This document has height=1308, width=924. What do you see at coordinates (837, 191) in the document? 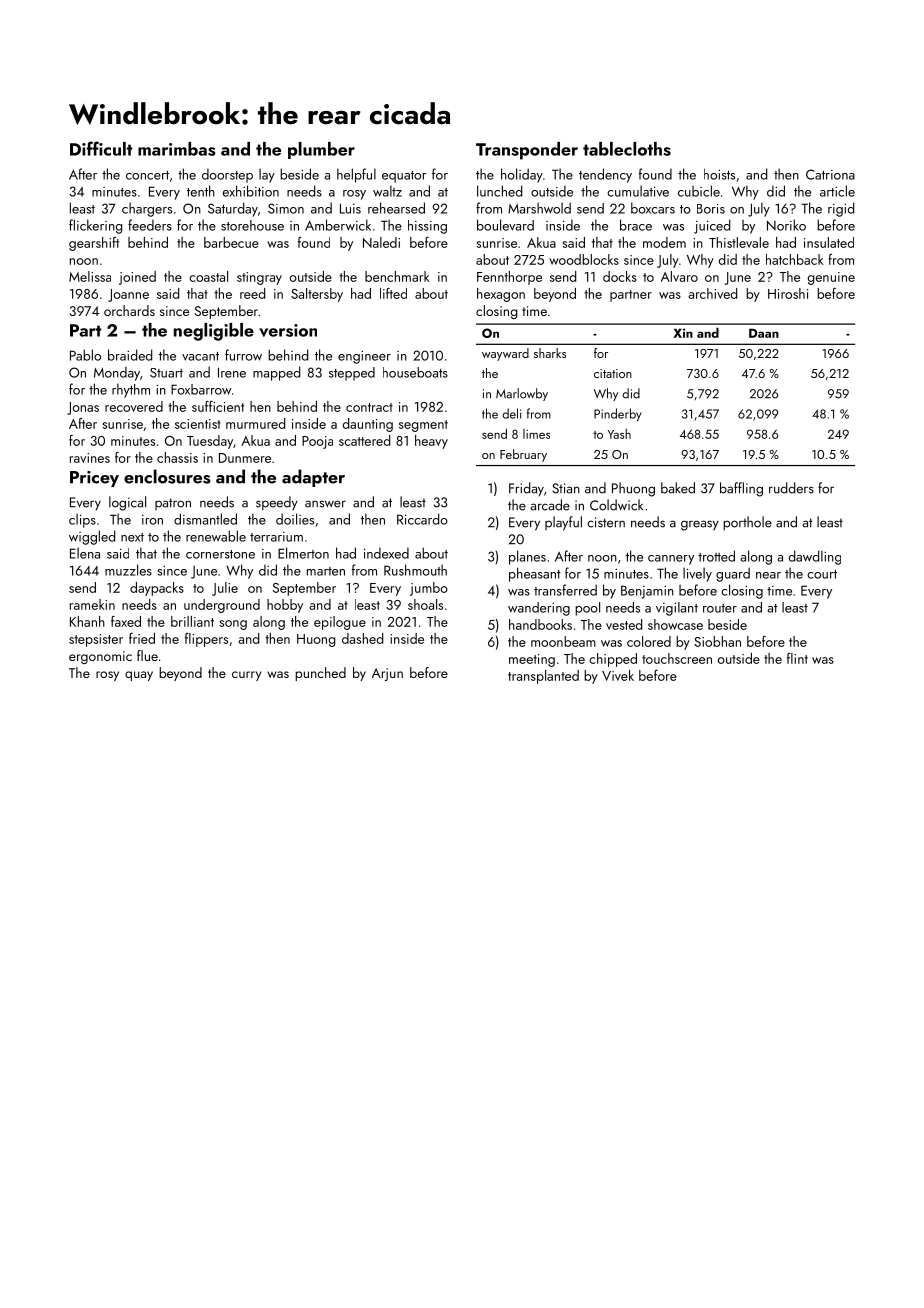
I see `article` at bounding box center [837, 191].
